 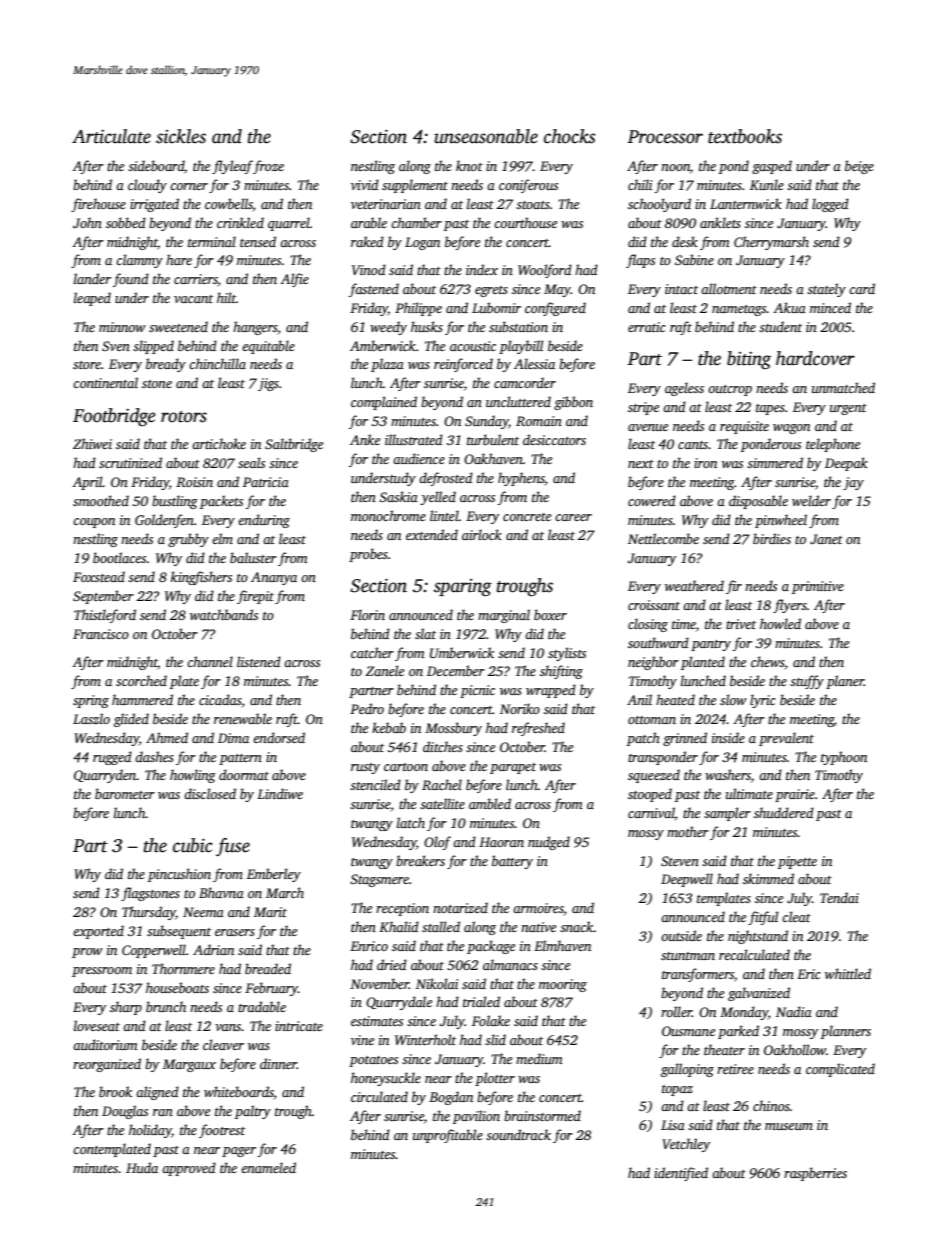 I want to click on schoolyard, so click(x=659, y=205).
